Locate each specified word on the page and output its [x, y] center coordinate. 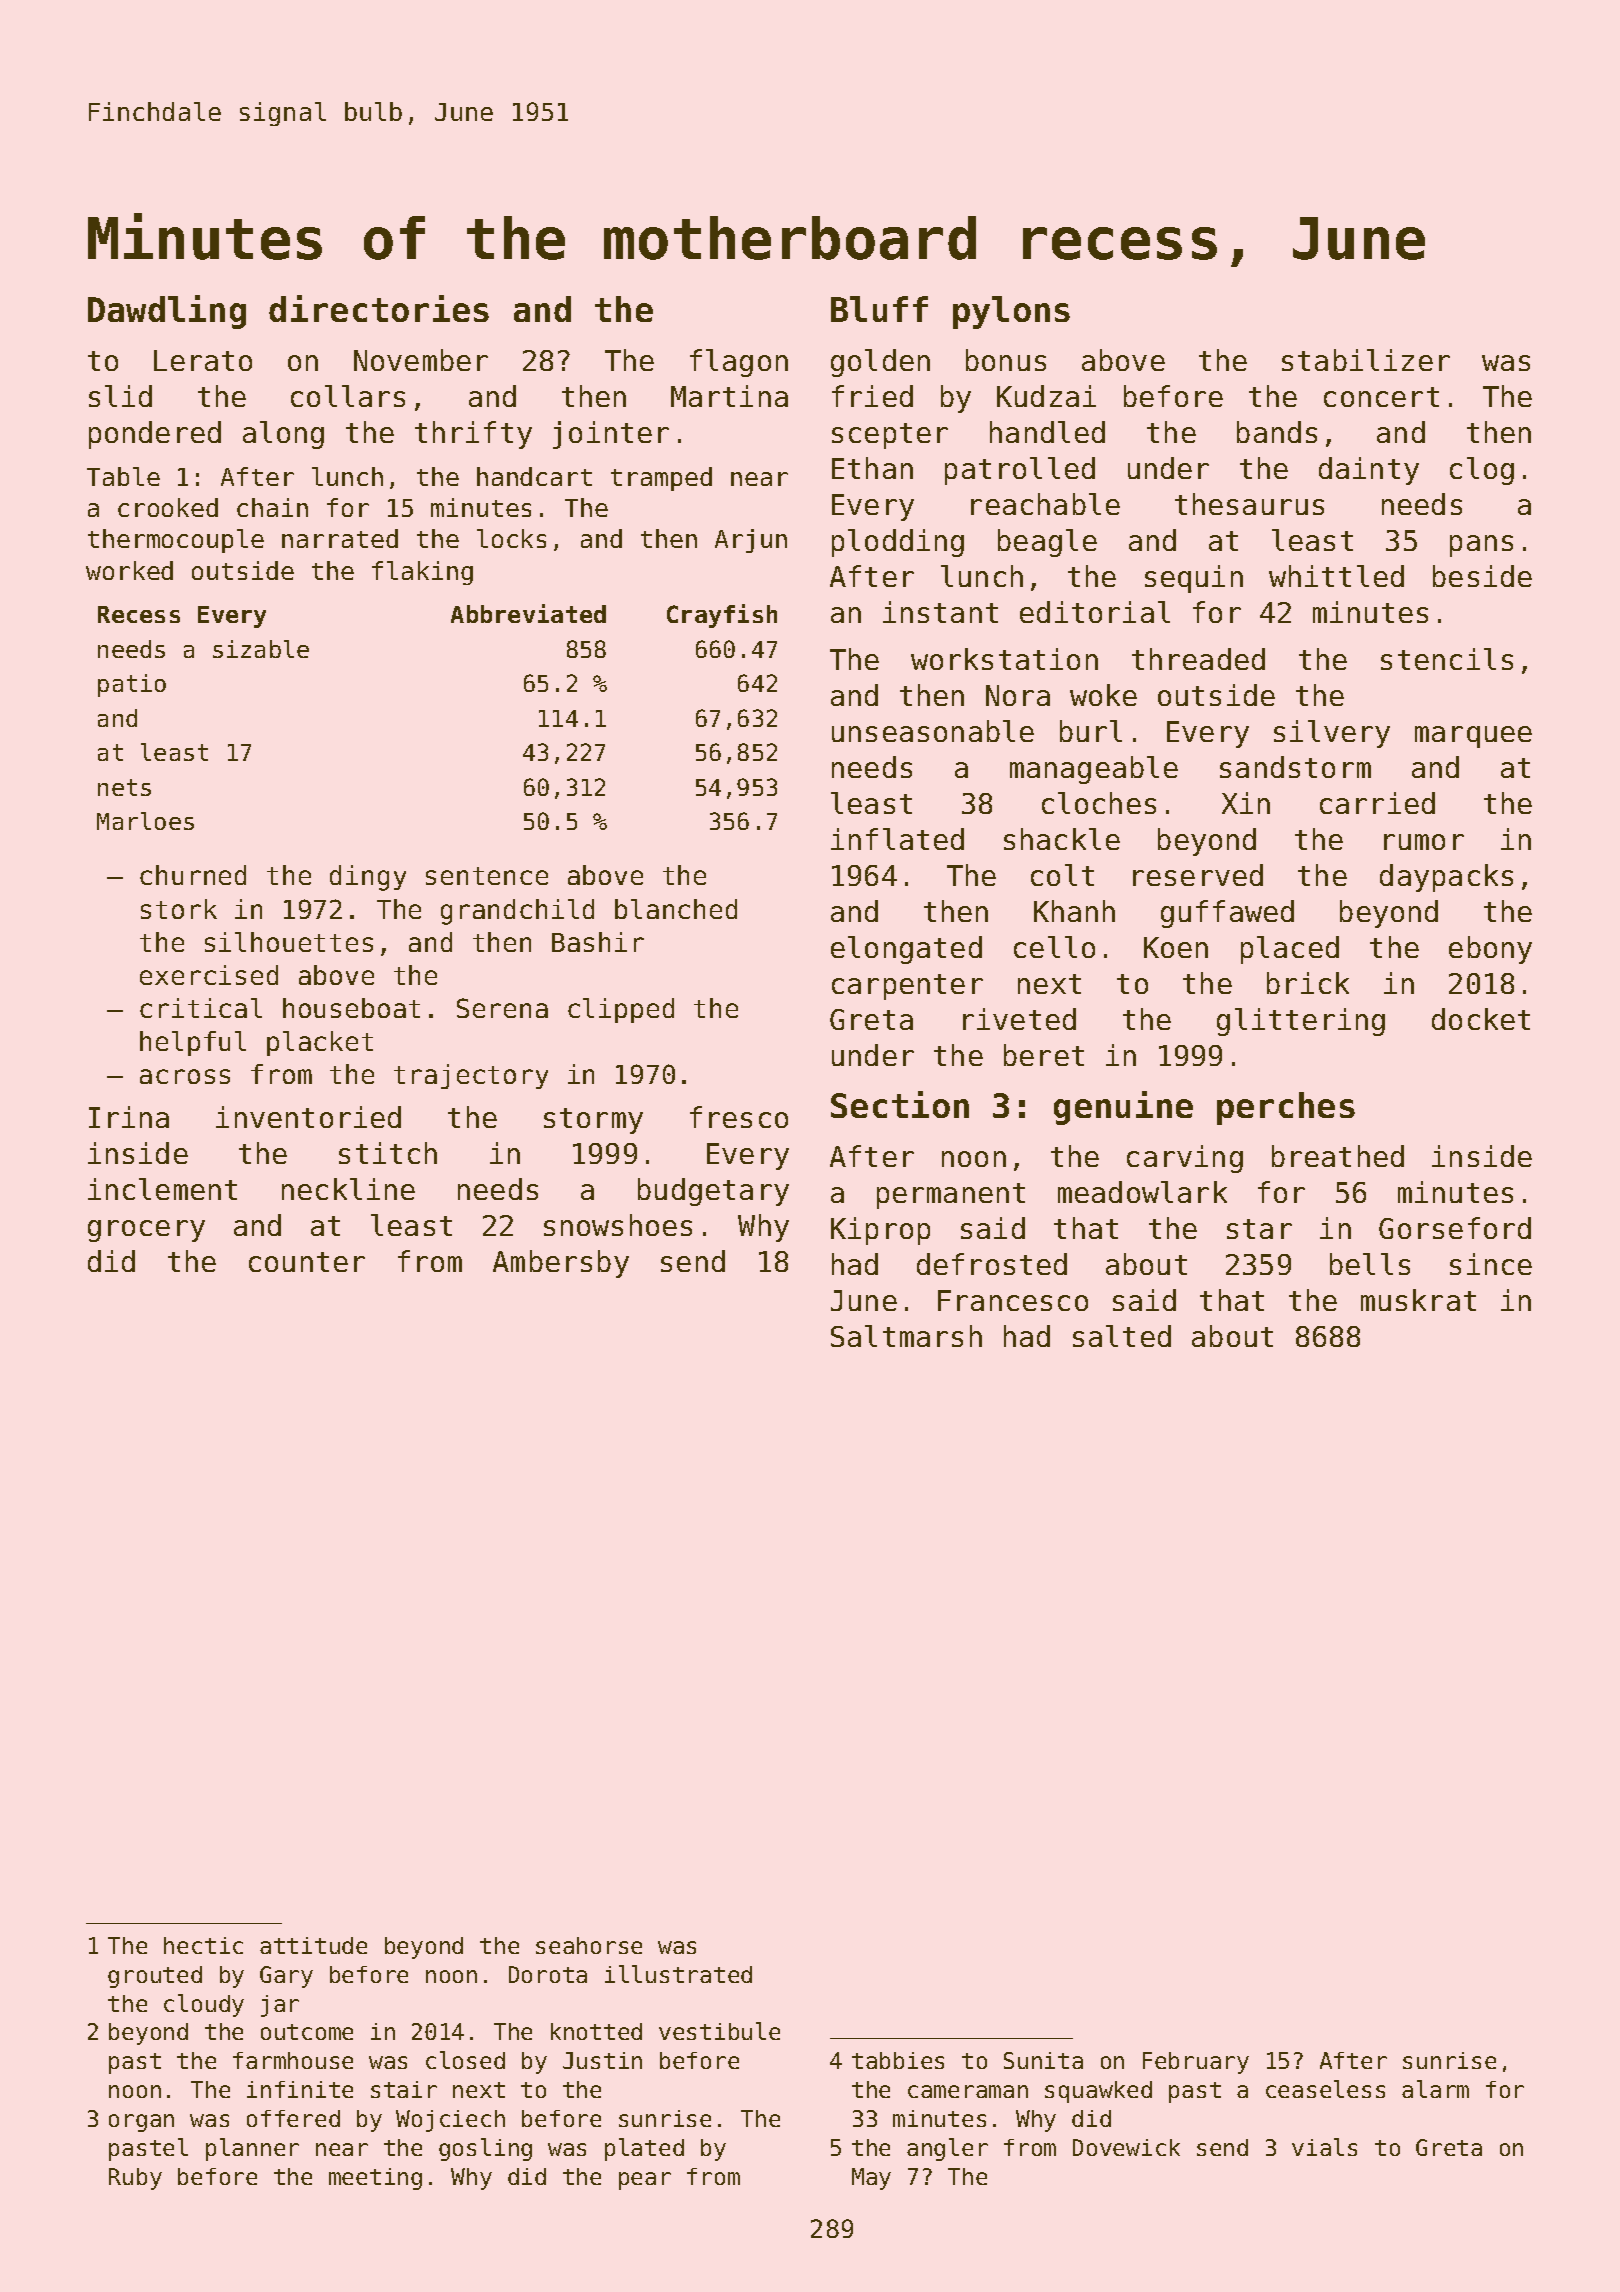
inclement [162, 1189]
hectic [203, 1945]
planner [252, 2149]
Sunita [1043, 2060]
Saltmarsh [906, 1336]
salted [1122, 1336]
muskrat [1418, 1300]
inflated [897, 839]
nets [124, 787]
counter [307, 1262]
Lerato [203, 360]
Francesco [1013, 1300]
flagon [739, 363]
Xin [1246, 803]
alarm [1435, 2089]
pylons [1011, 312]
